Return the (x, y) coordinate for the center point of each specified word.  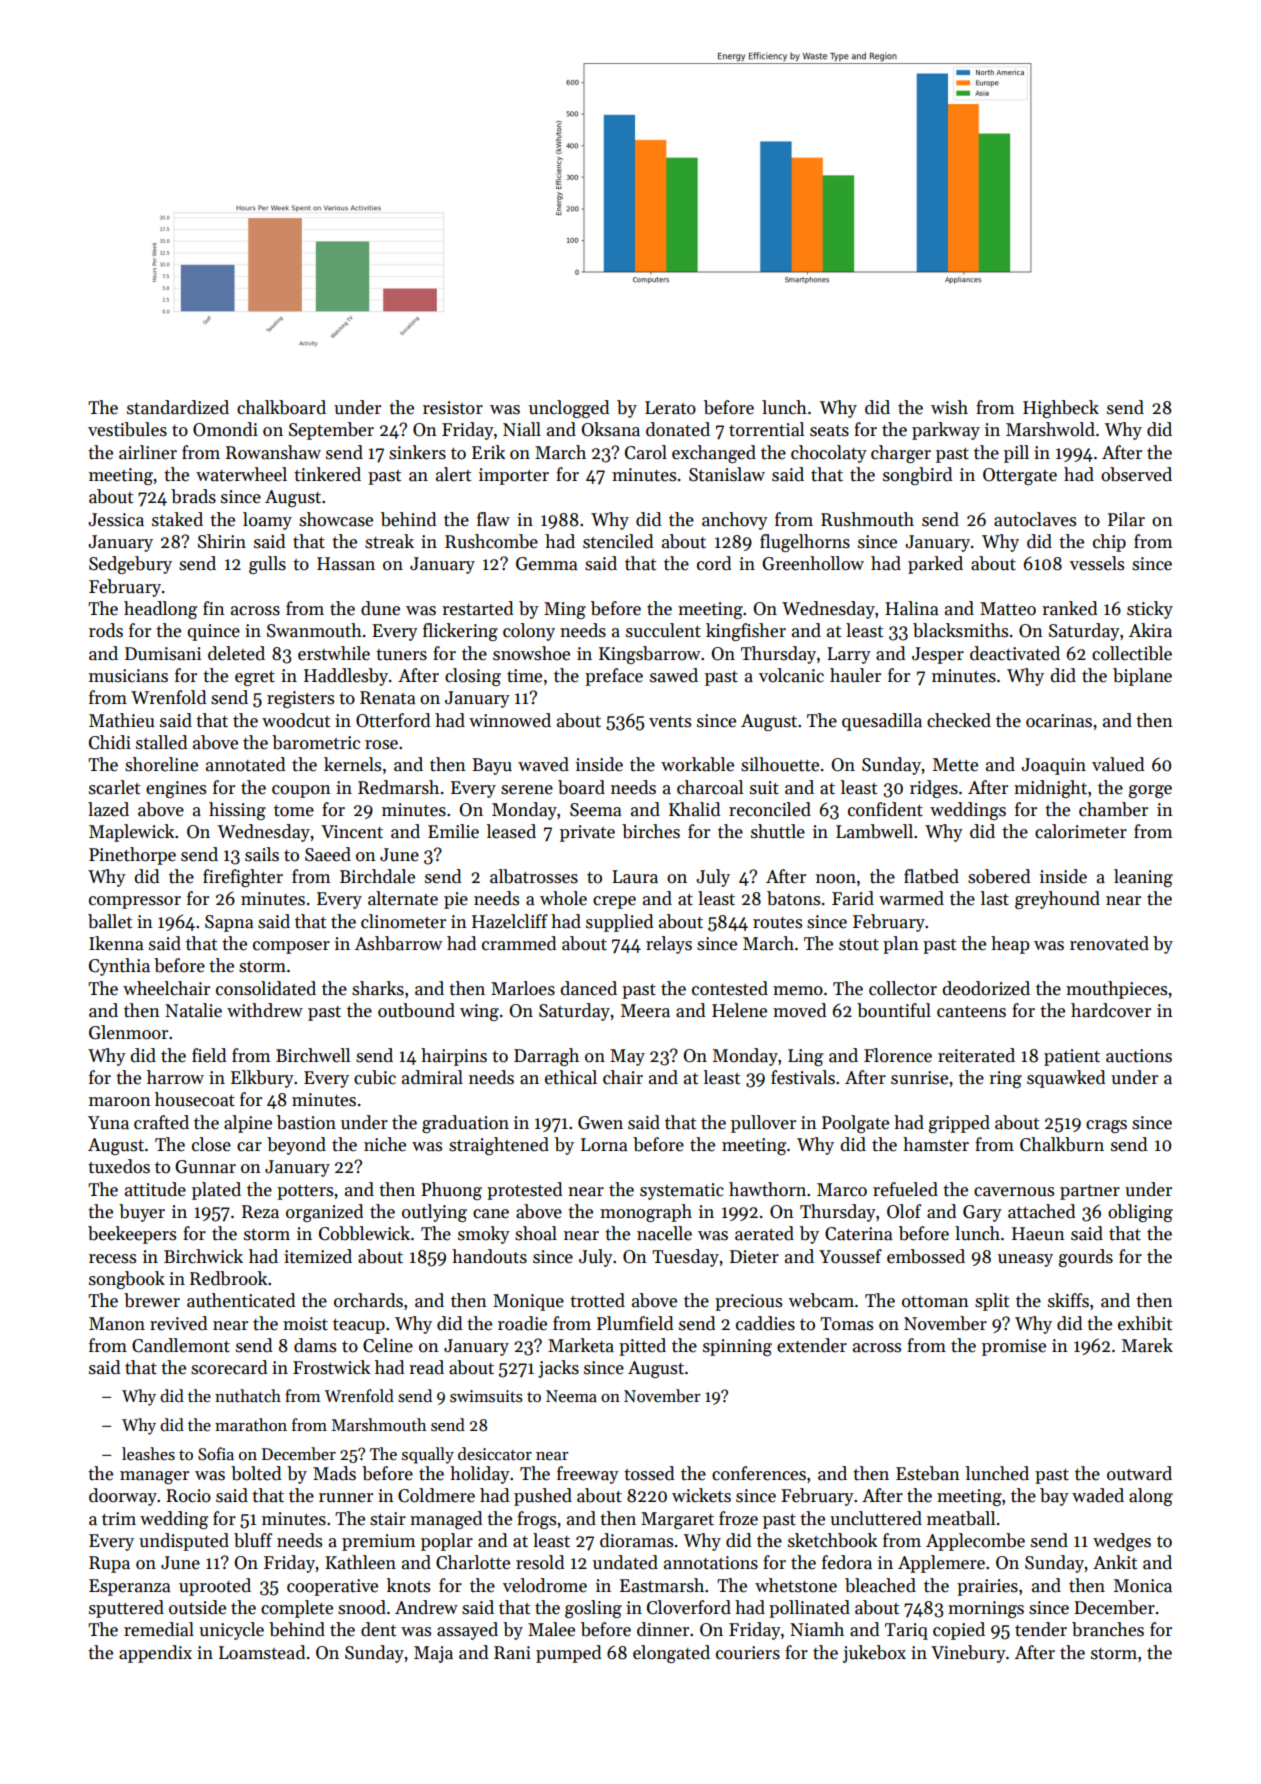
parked (935, 565)
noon (836, 879)
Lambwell (874, 831)
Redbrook (228, 1278)
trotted (597, 1300)
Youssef (850, 1256)
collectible (1132, 653)
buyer (142, 1213)
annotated (245, 764)
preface (614, 677)
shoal (536, 1233)
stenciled (618, 541)
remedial (159, 1629)
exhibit (1145, 1323)
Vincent (352, 832)
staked (177, 519)
